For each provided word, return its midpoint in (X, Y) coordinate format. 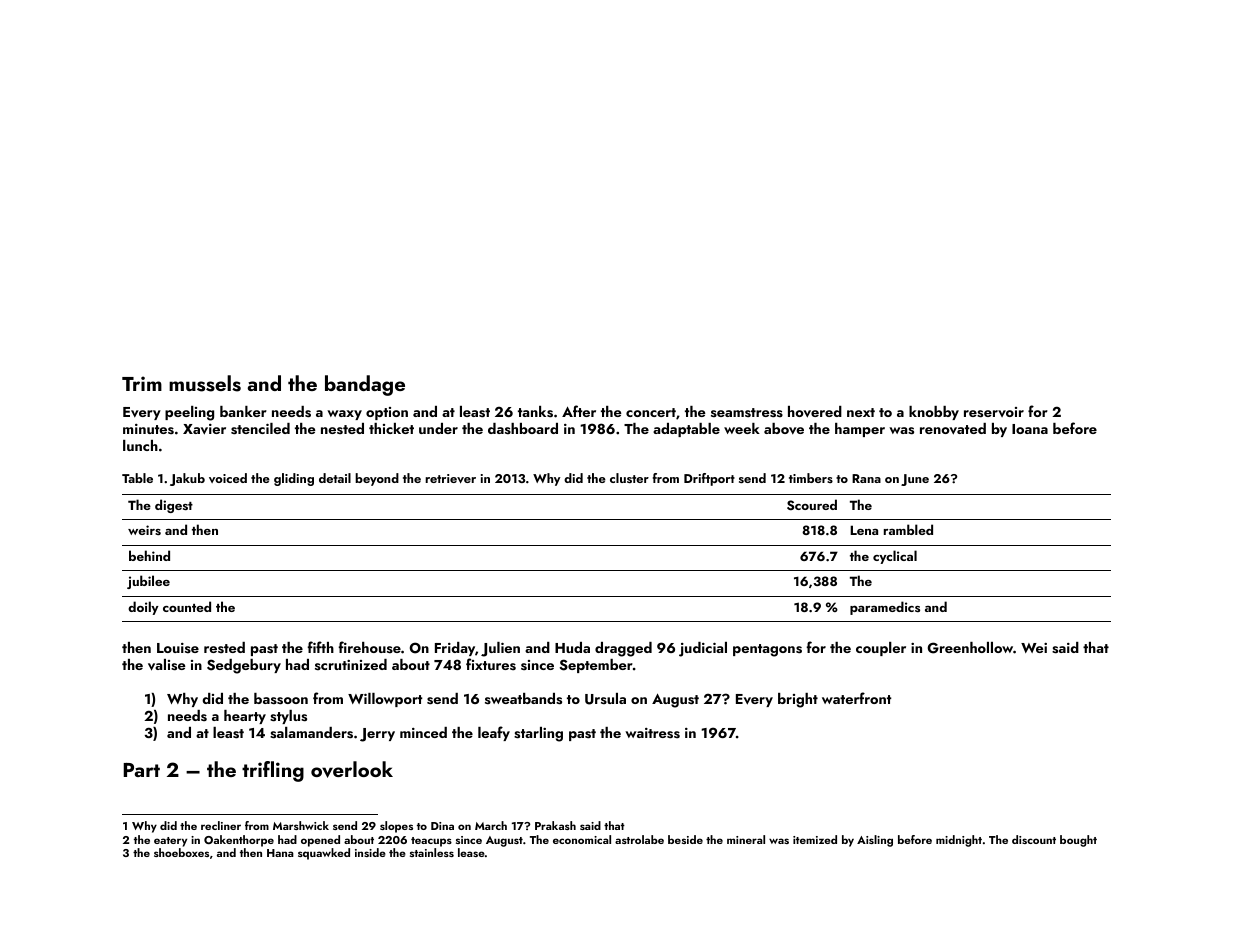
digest (174, 506)
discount (1034, 839)
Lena (864, 530)
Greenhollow (970, 648)
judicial (703, 649)
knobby (934, 413)
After (579, 411)
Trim (142, 383)
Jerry (377, 735)
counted (187, 606)
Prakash (555, 825)
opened (320, 841)
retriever (450, 478)
